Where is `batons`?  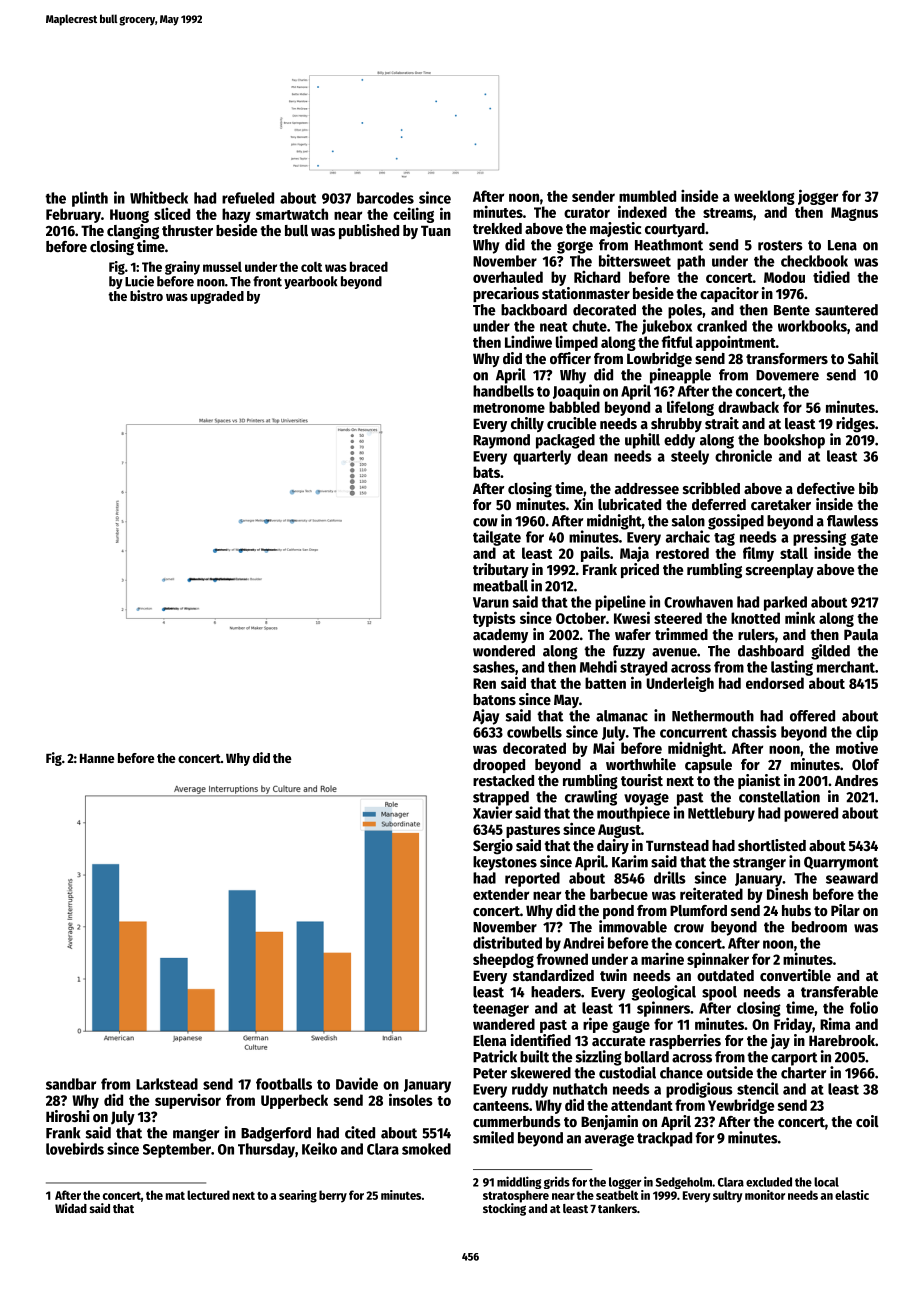 batons is located at coordinates (494, 699).
